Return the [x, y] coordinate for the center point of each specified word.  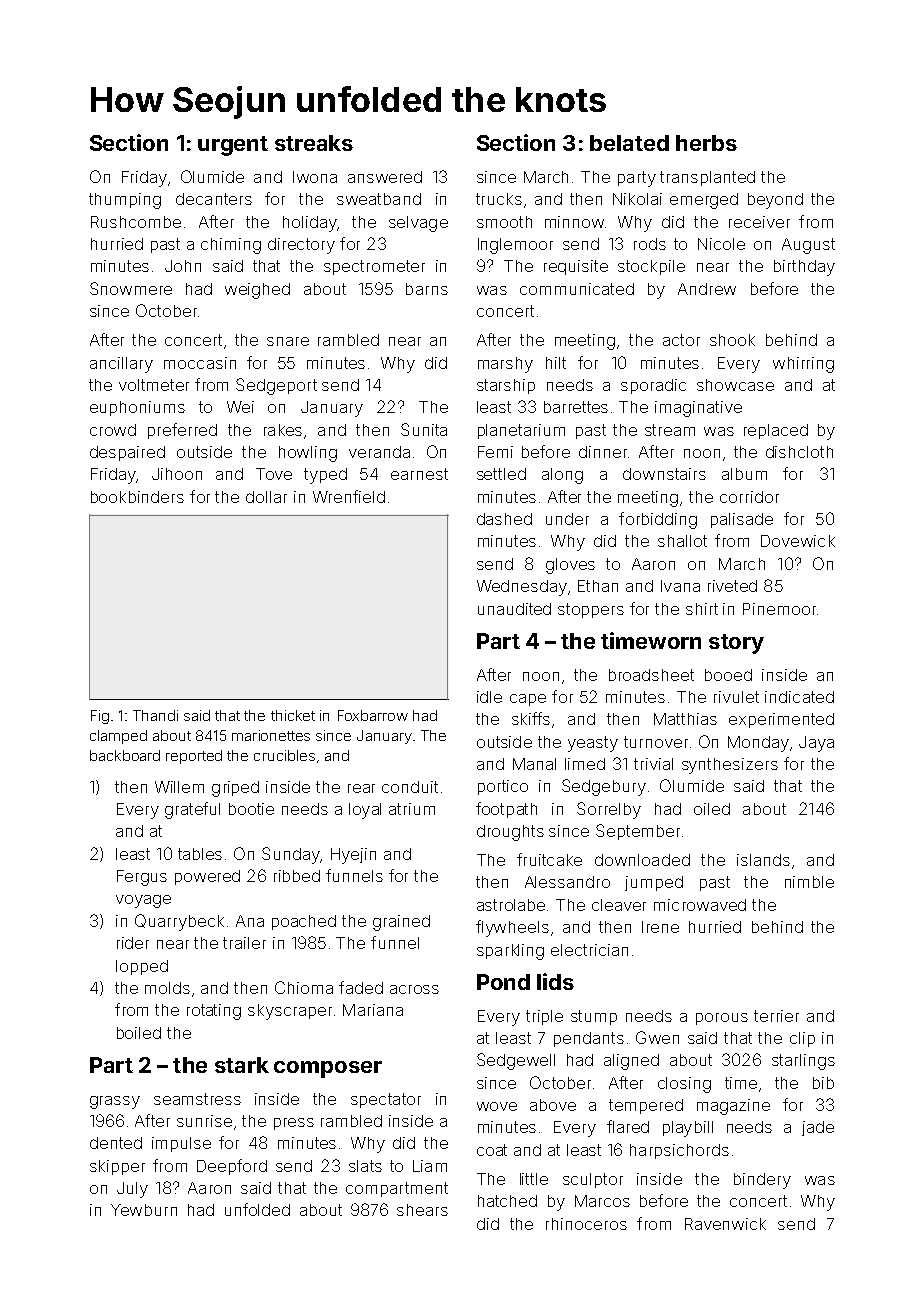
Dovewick [798, 541]
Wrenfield [349, 496]
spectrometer [374, 267]
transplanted [707, 178]
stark [242, 1065]
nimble [809, 882]
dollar [266, 497]
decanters [214, 199]
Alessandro [567, 882]
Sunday [291, 855]
